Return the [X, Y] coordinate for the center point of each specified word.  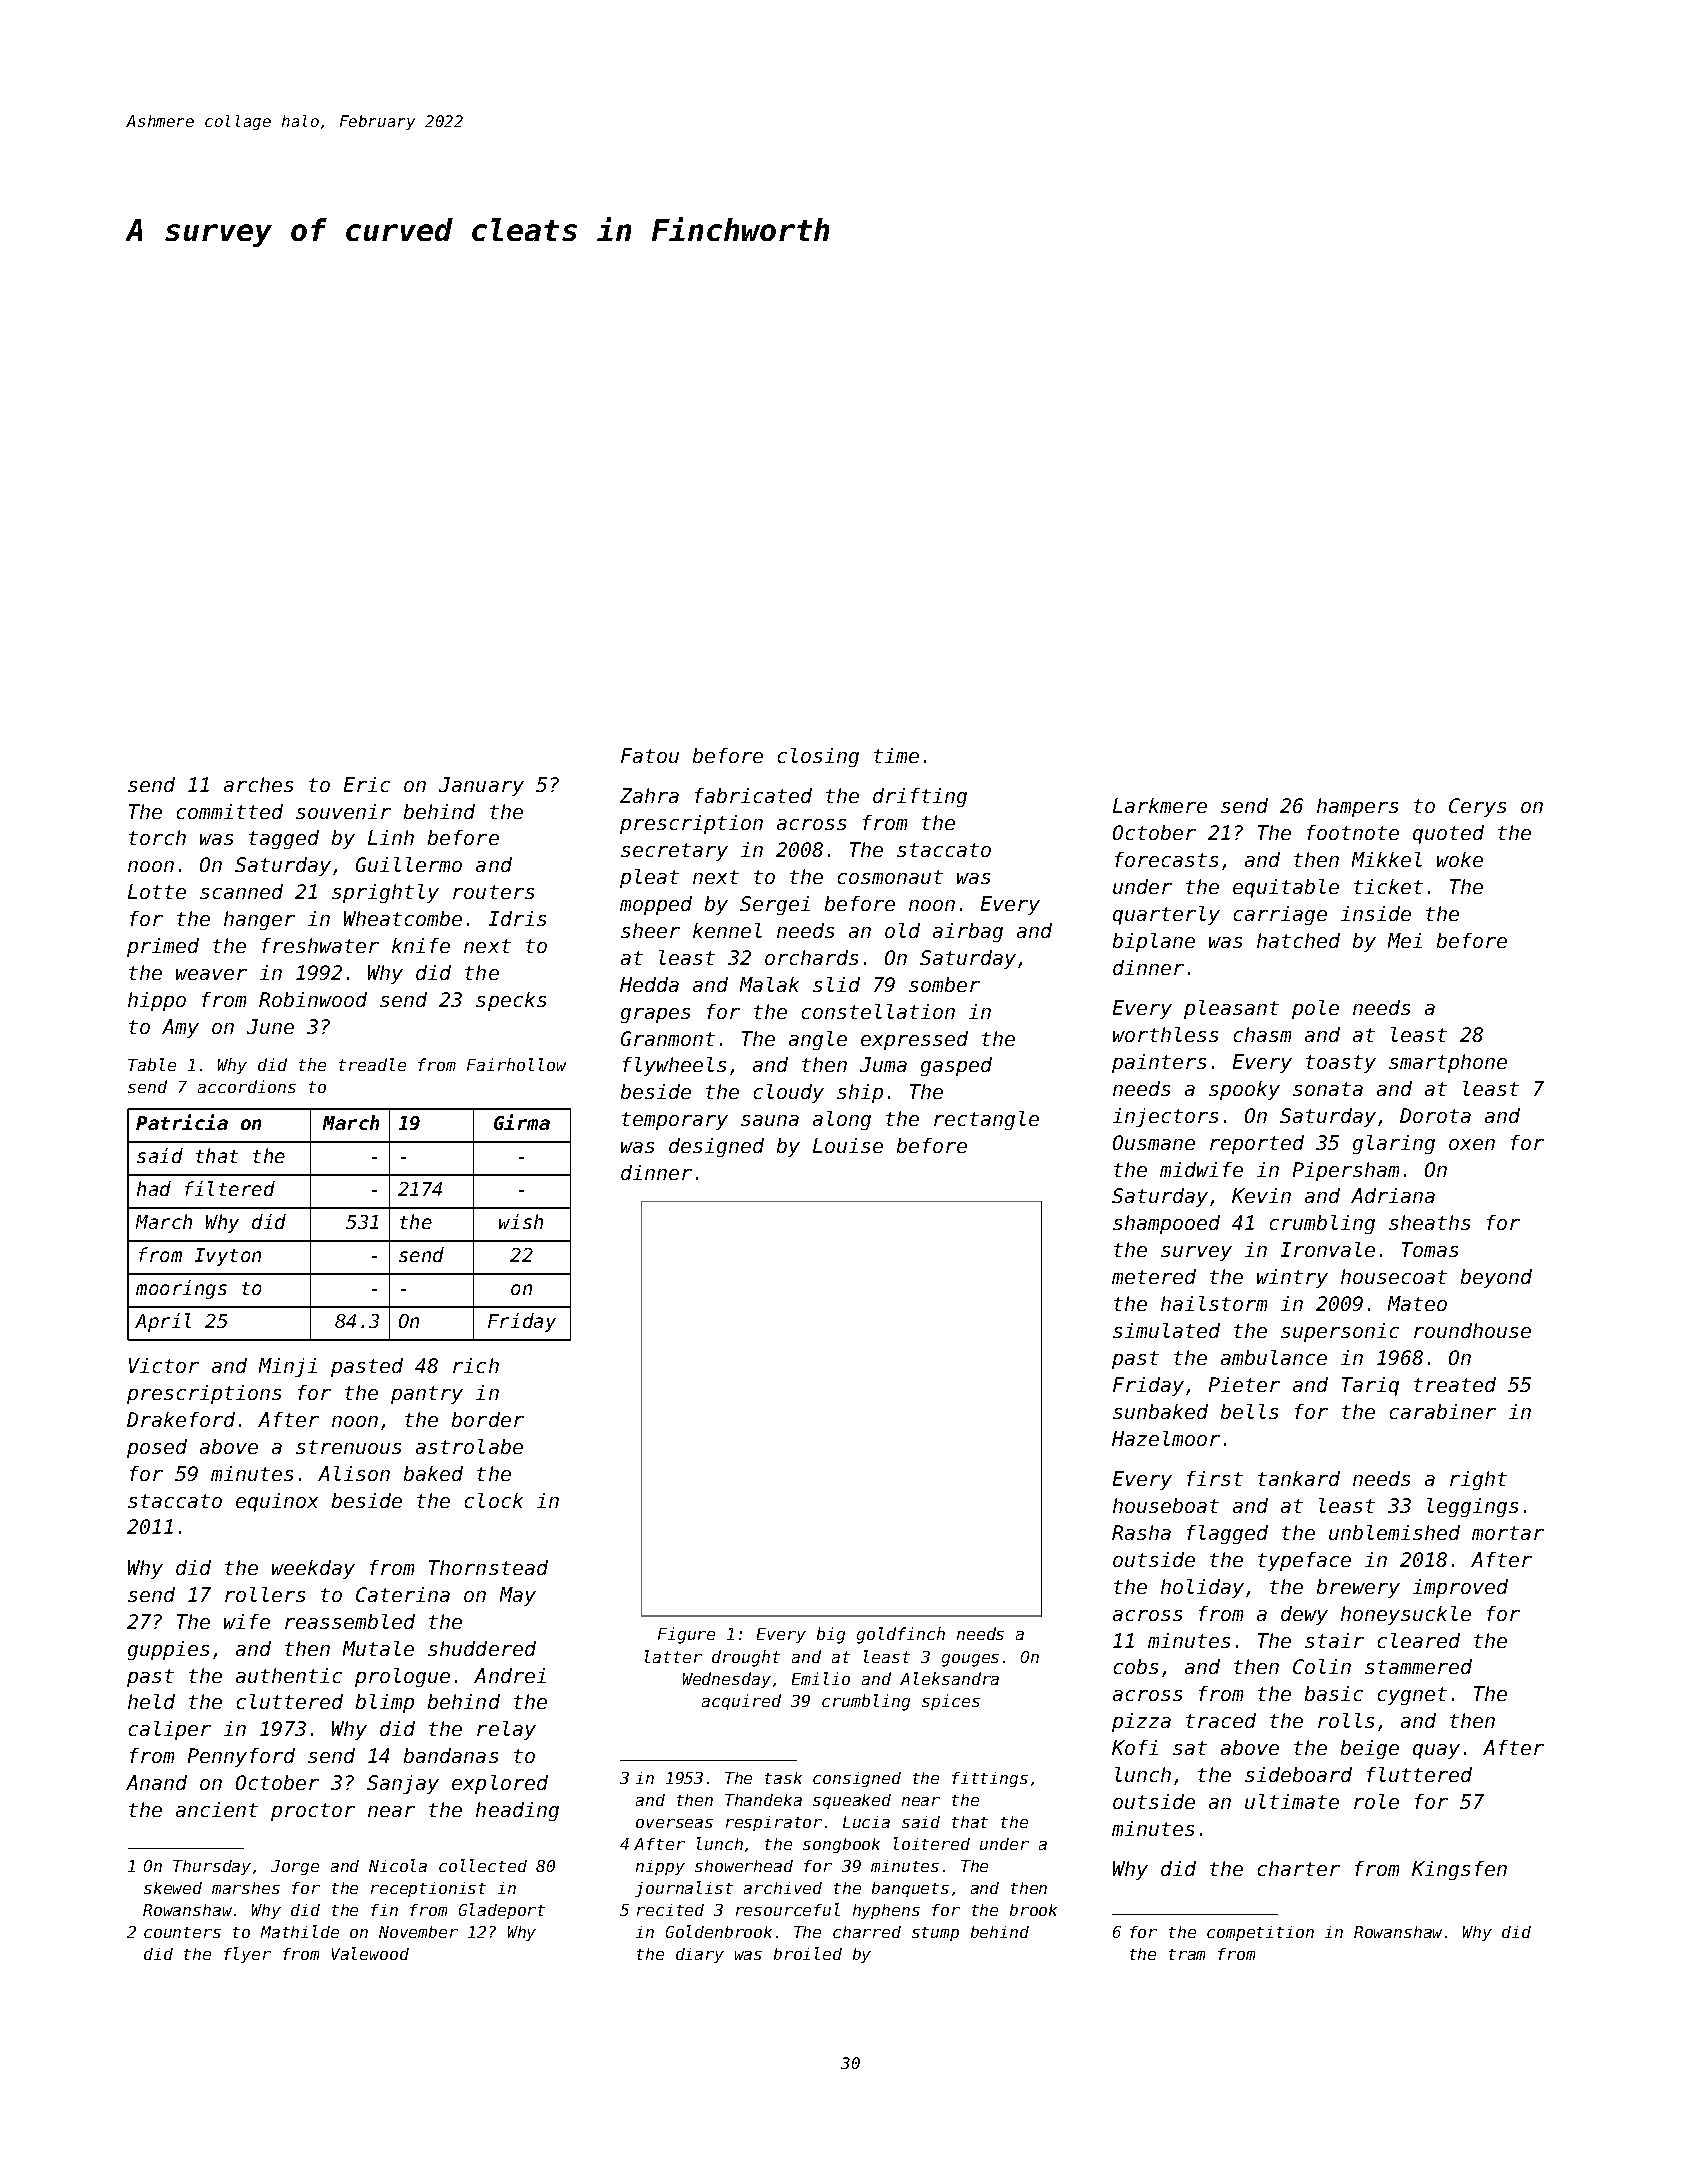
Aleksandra [949, 1678]
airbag [968, 932]
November [418, 1932]
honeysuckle [1406, 1615]
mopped [656, 905]
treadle [372, 1064]
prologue [402, 1677]
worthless [1165, 1034]
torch [157, 837]
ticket [1388, 886]
